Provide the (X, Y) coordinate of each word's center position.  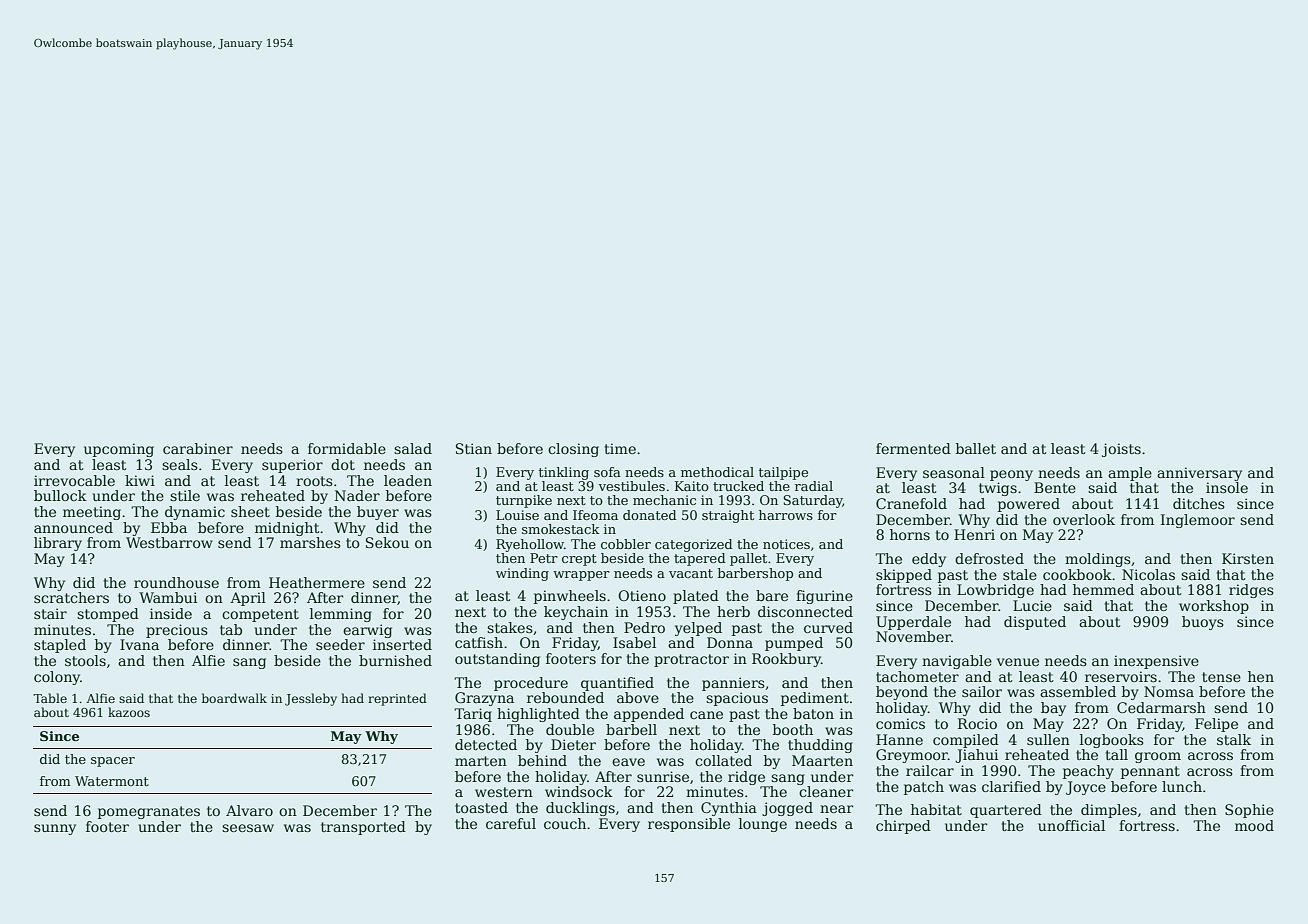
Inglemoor (1198, 521)
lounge (763, 825)
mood (1254, 825)
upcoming (119, 450)
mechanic (664, 500)
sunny (55, 829)
